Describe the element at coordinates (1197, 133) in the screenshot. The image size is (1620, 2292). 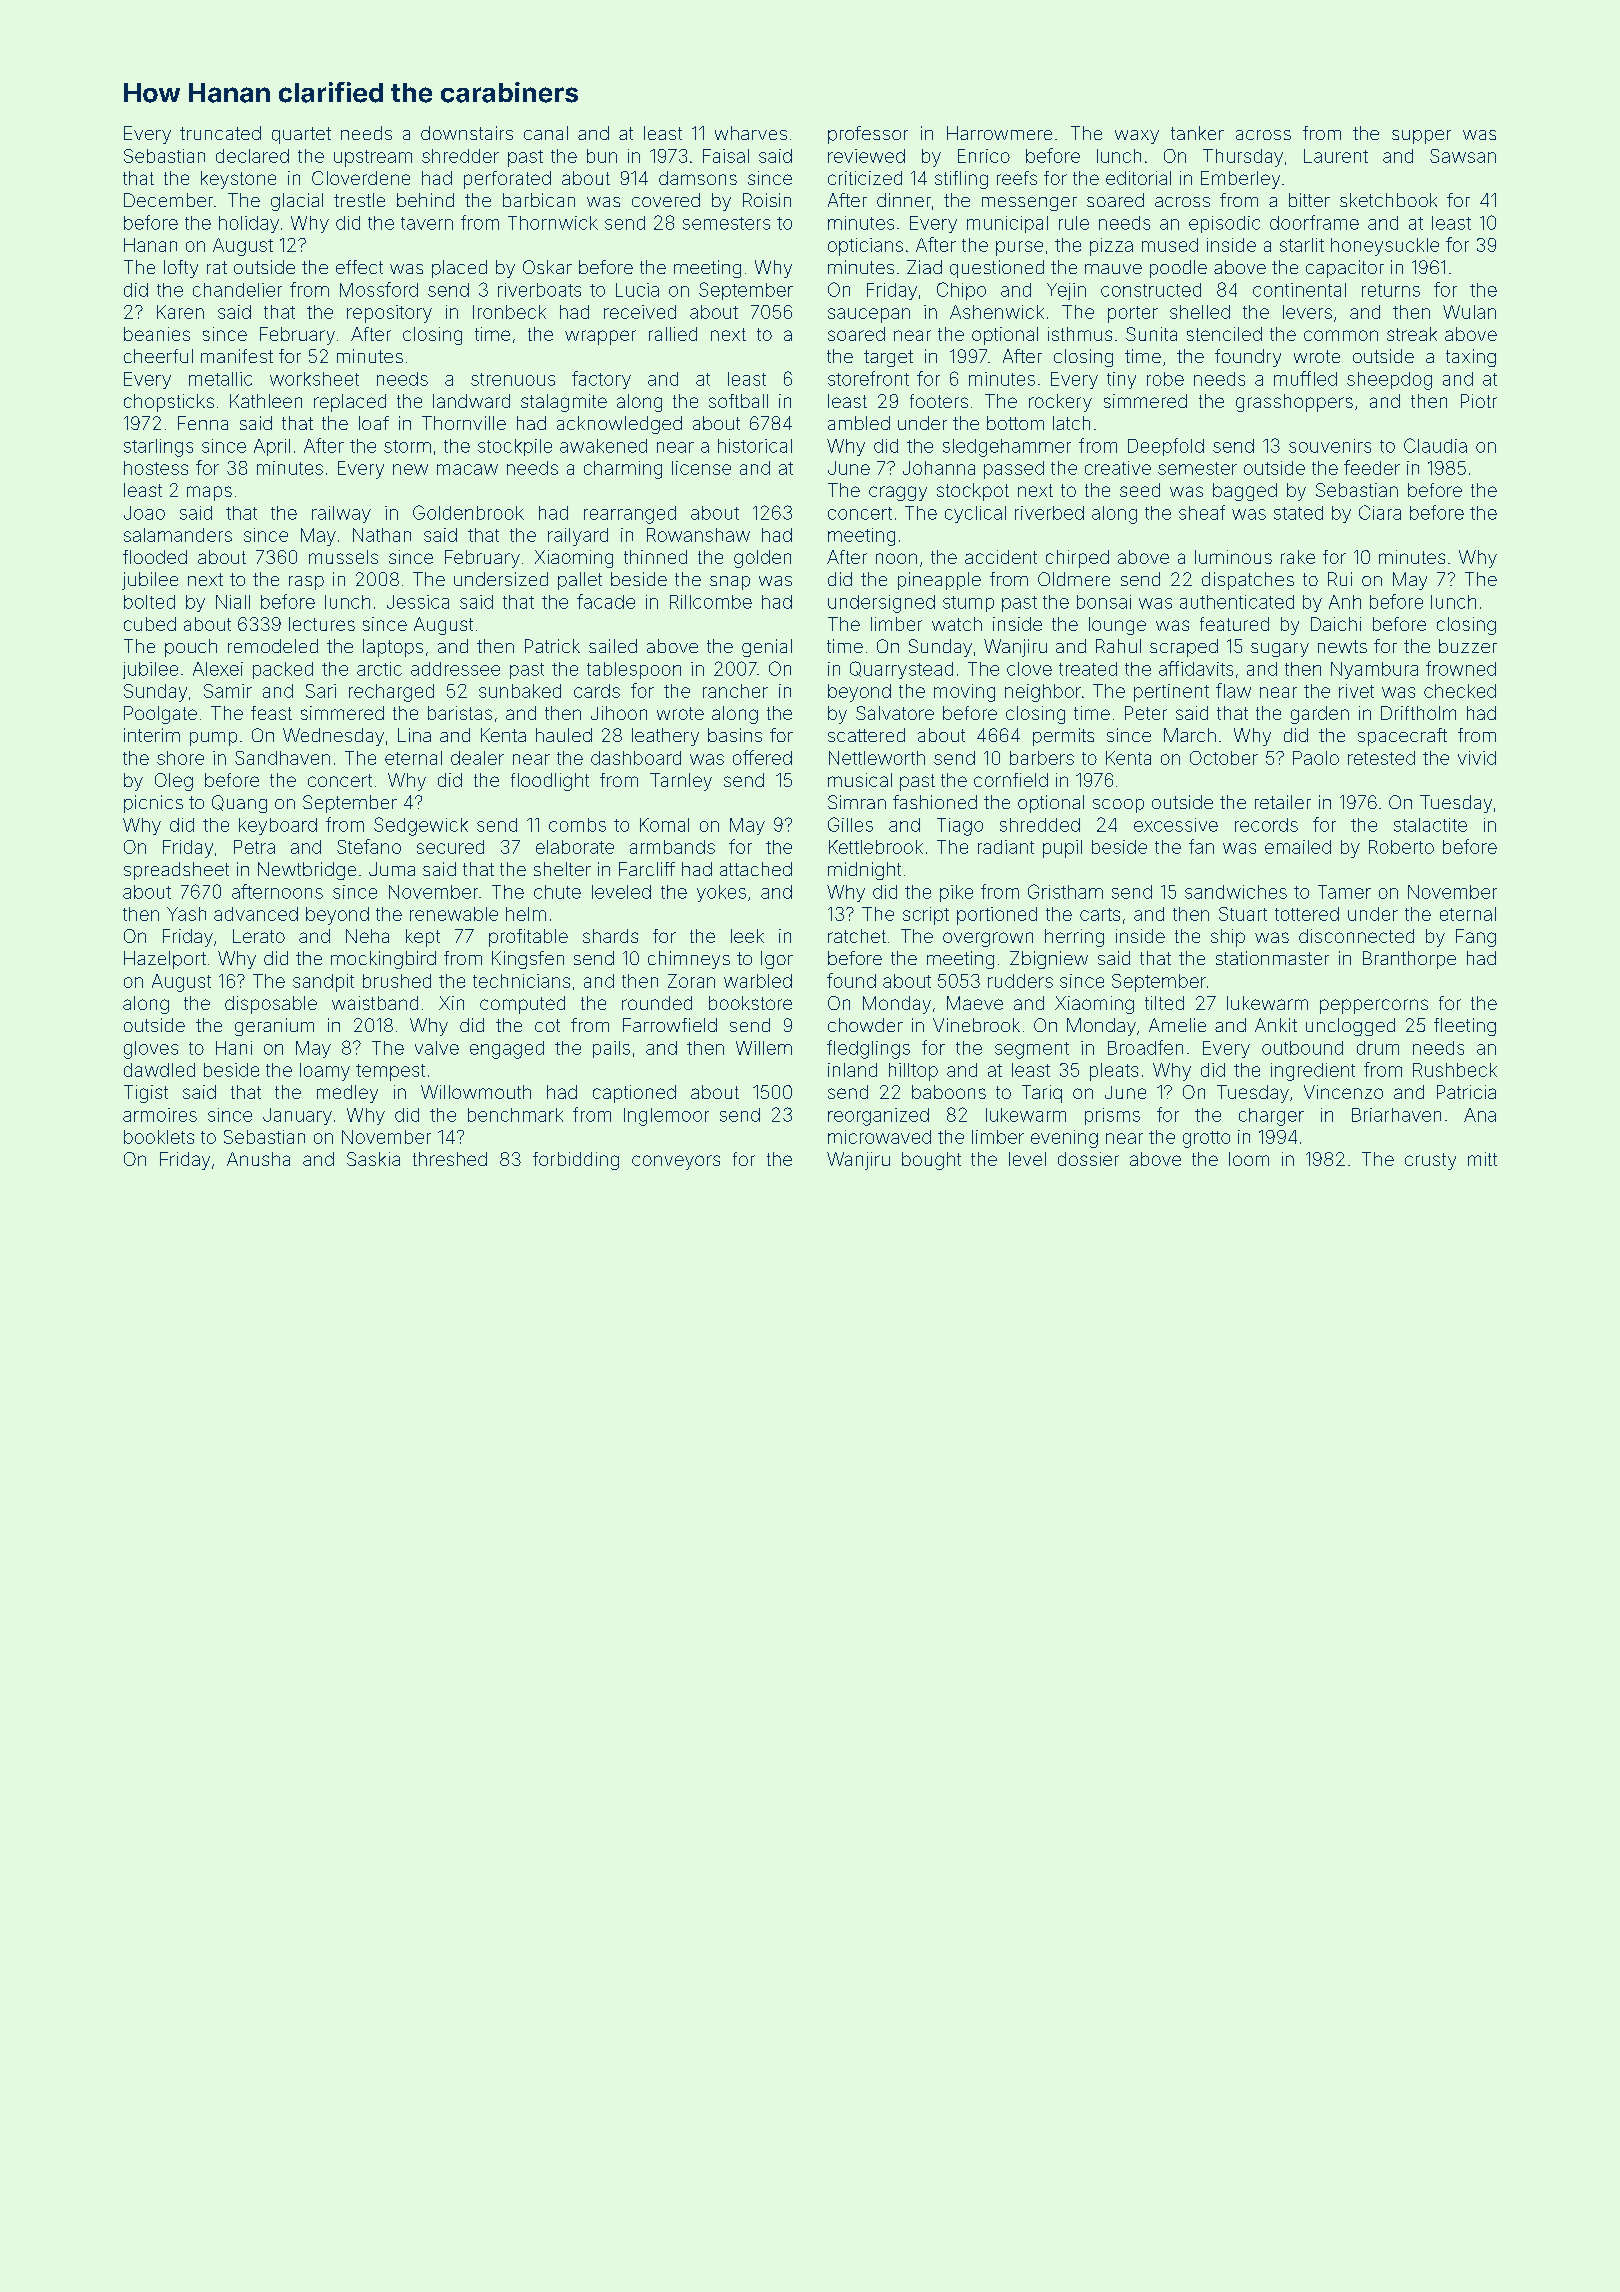
I see `tanker` at that location.
